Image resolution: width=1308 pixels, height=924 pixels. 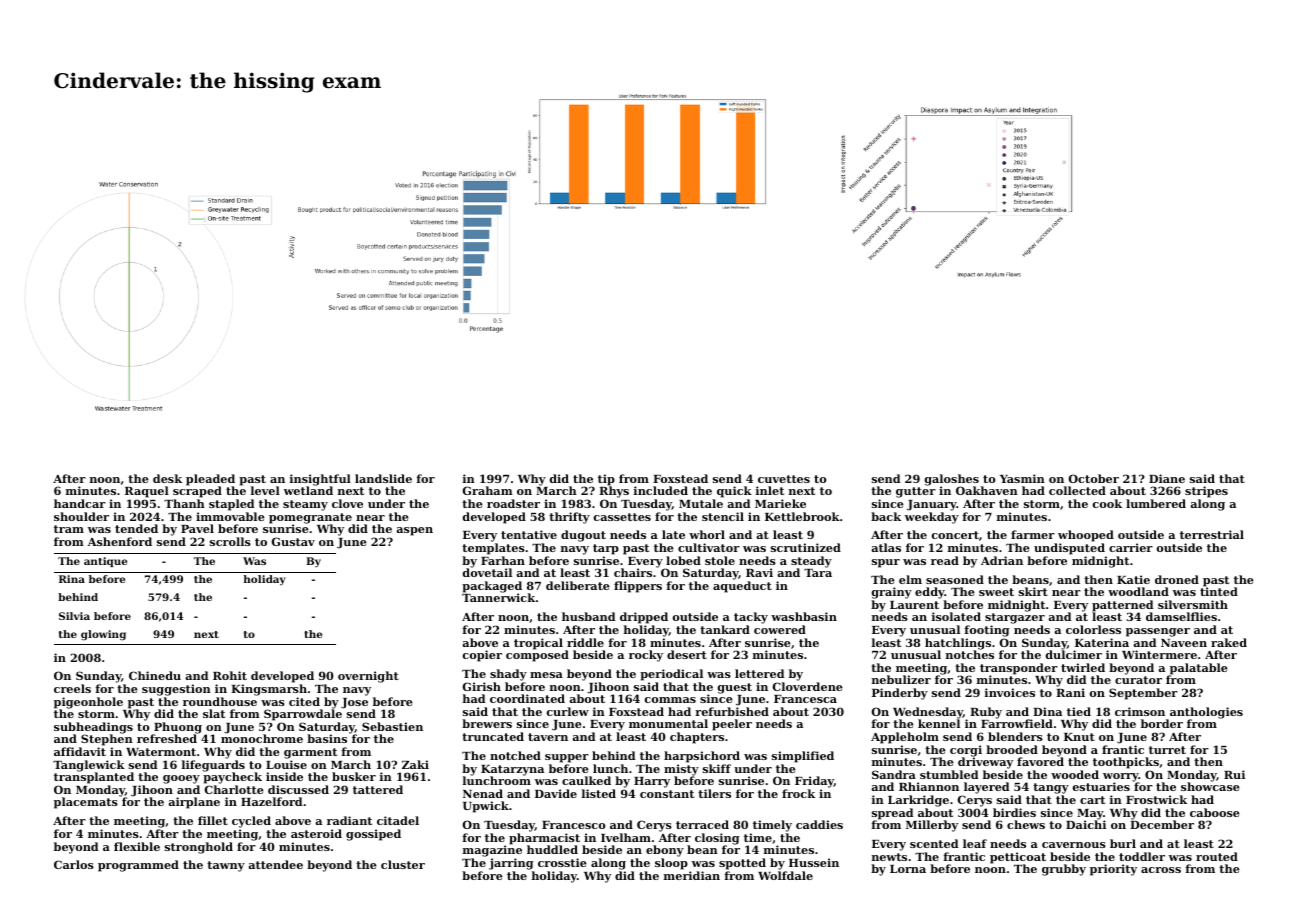 What do you see at coordinates (1156, 799) in the screenshot?
I see `Frostwick` at bounding box center [1156, 799].
